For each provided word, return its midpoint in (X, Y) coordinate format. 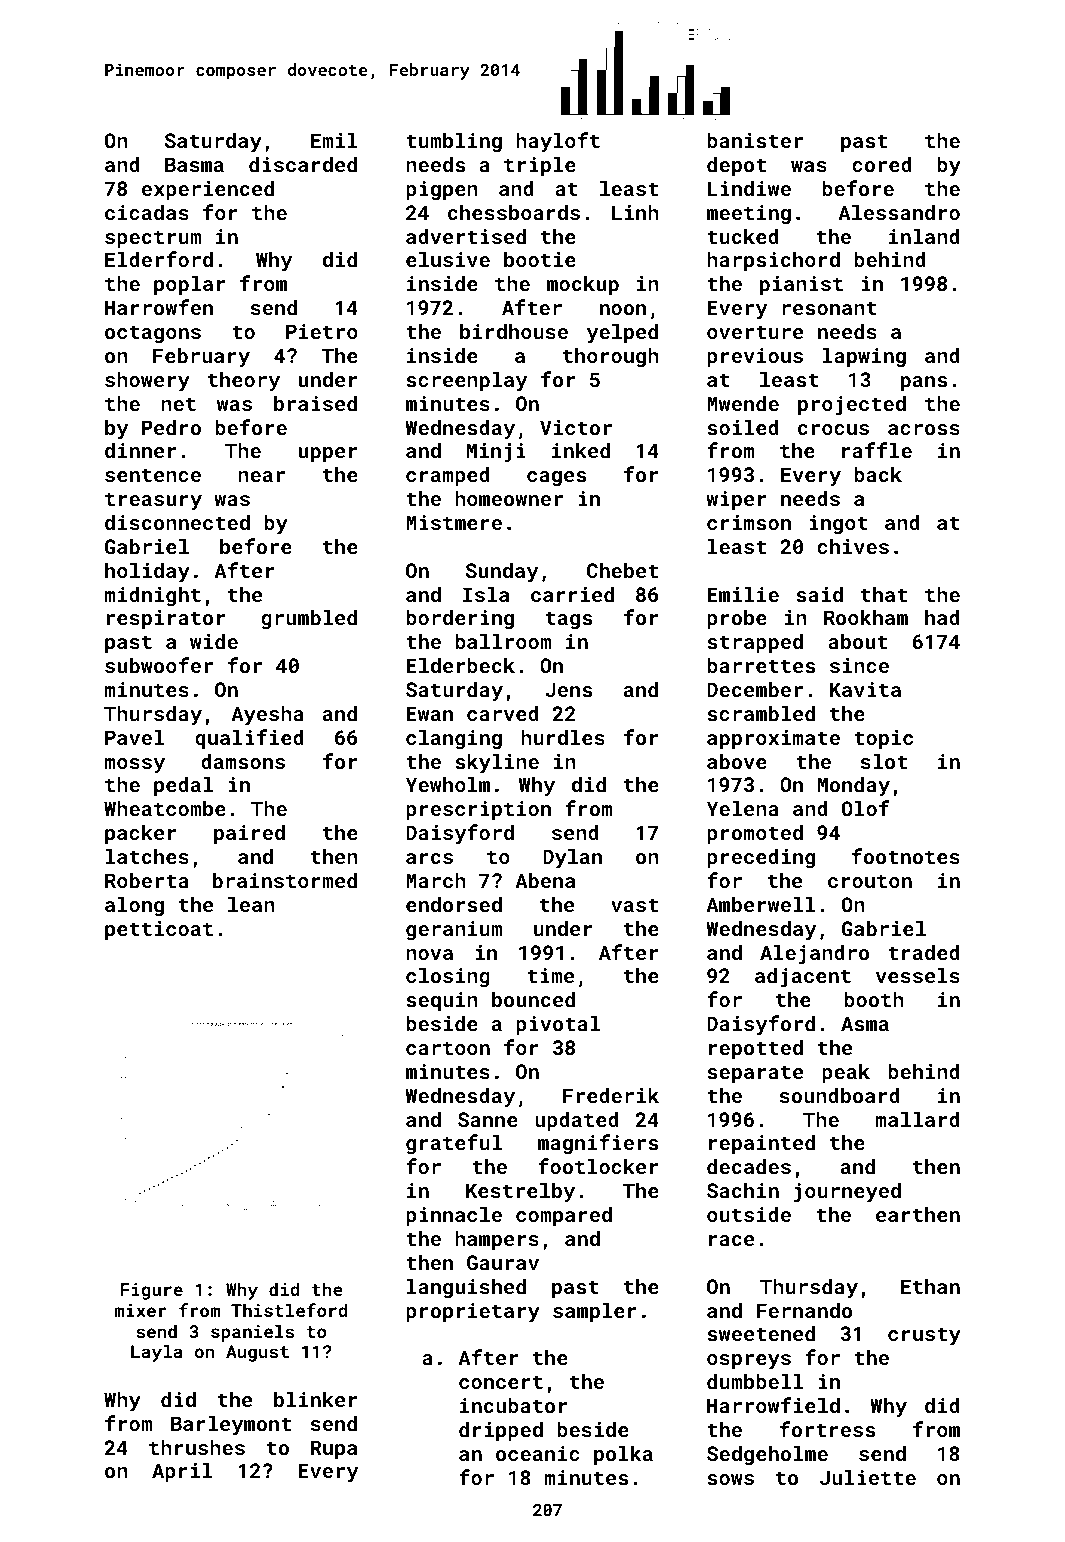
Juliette (868, 1477)
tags (569, 620)
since (859, 665)
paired (249, 834)
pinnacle (454, 1216)
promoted (755, 834)
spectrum (153, 239)
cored (882, 164)
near (261, 476)
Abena (545, 880)
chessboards (514, 212)
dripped (501, 1431)
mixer (140, 1310)
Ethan (930, 1286)
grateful (454, 1144)
